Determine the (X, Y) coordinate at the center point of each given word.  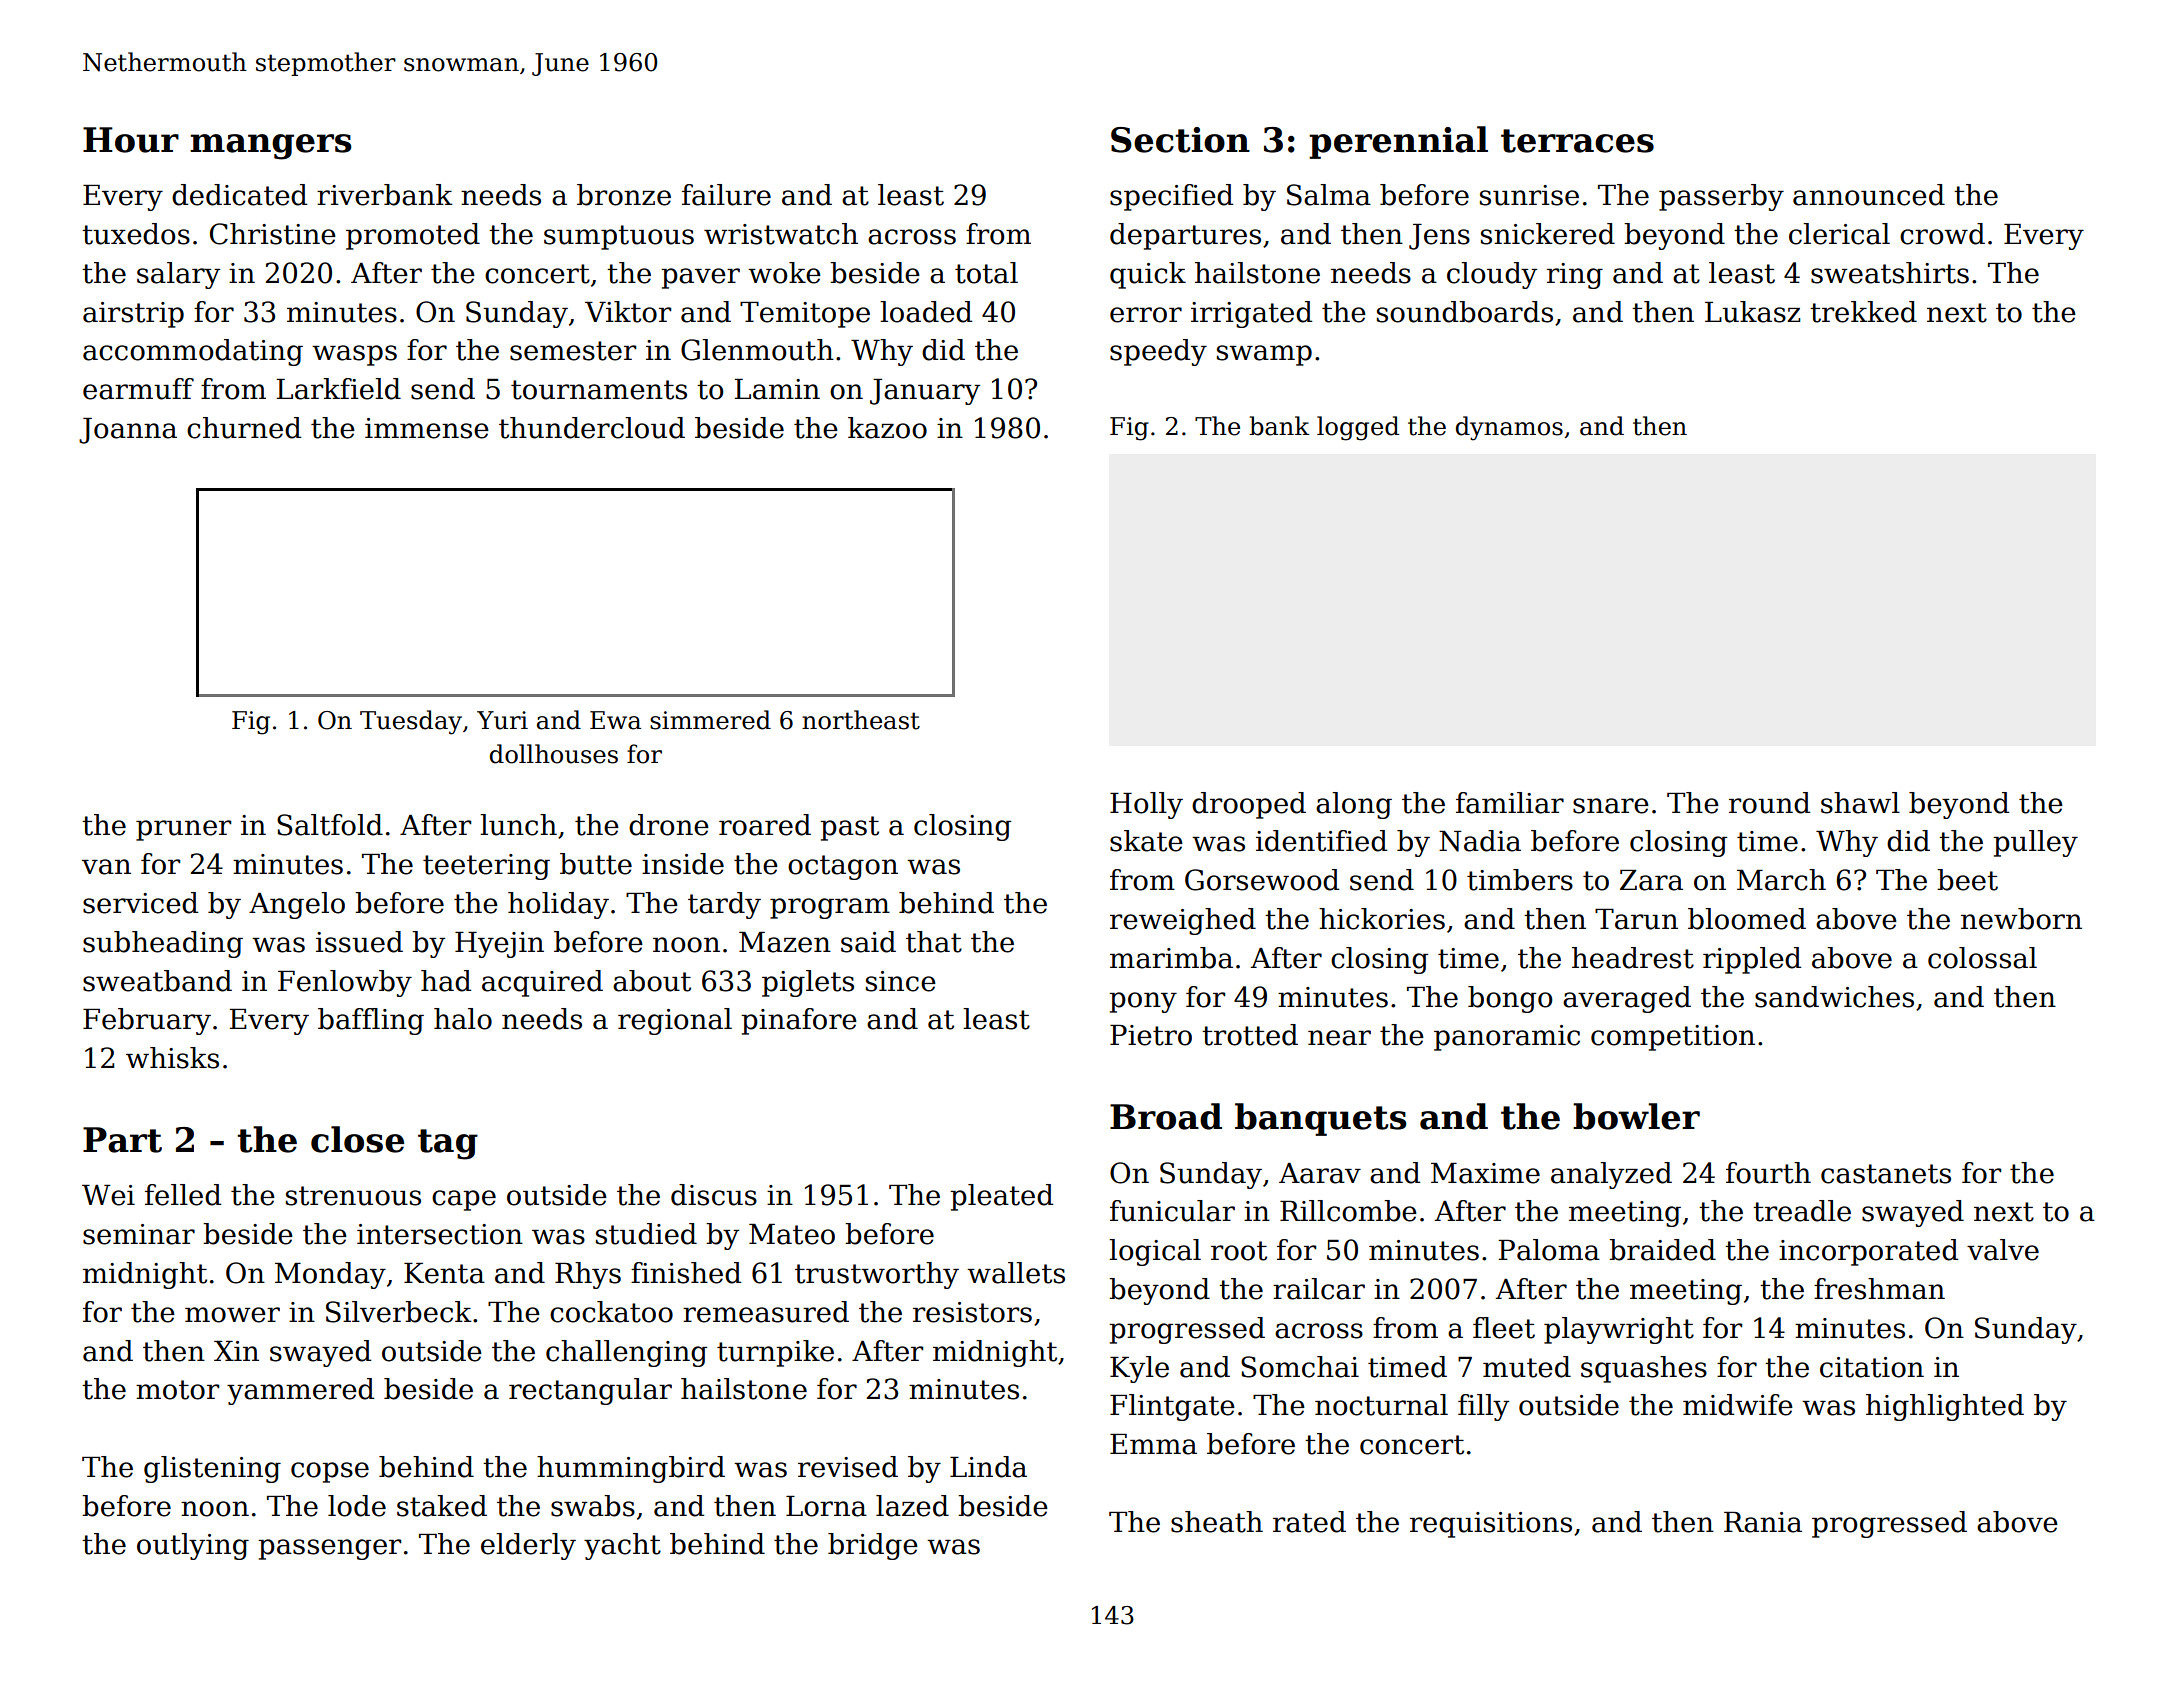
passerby (1721, 197)
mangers (270, 147)
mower (232, 1315)
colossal (1982, 958)
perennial (1398, 142)
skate (1146, 841)
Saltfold (330, 825)
